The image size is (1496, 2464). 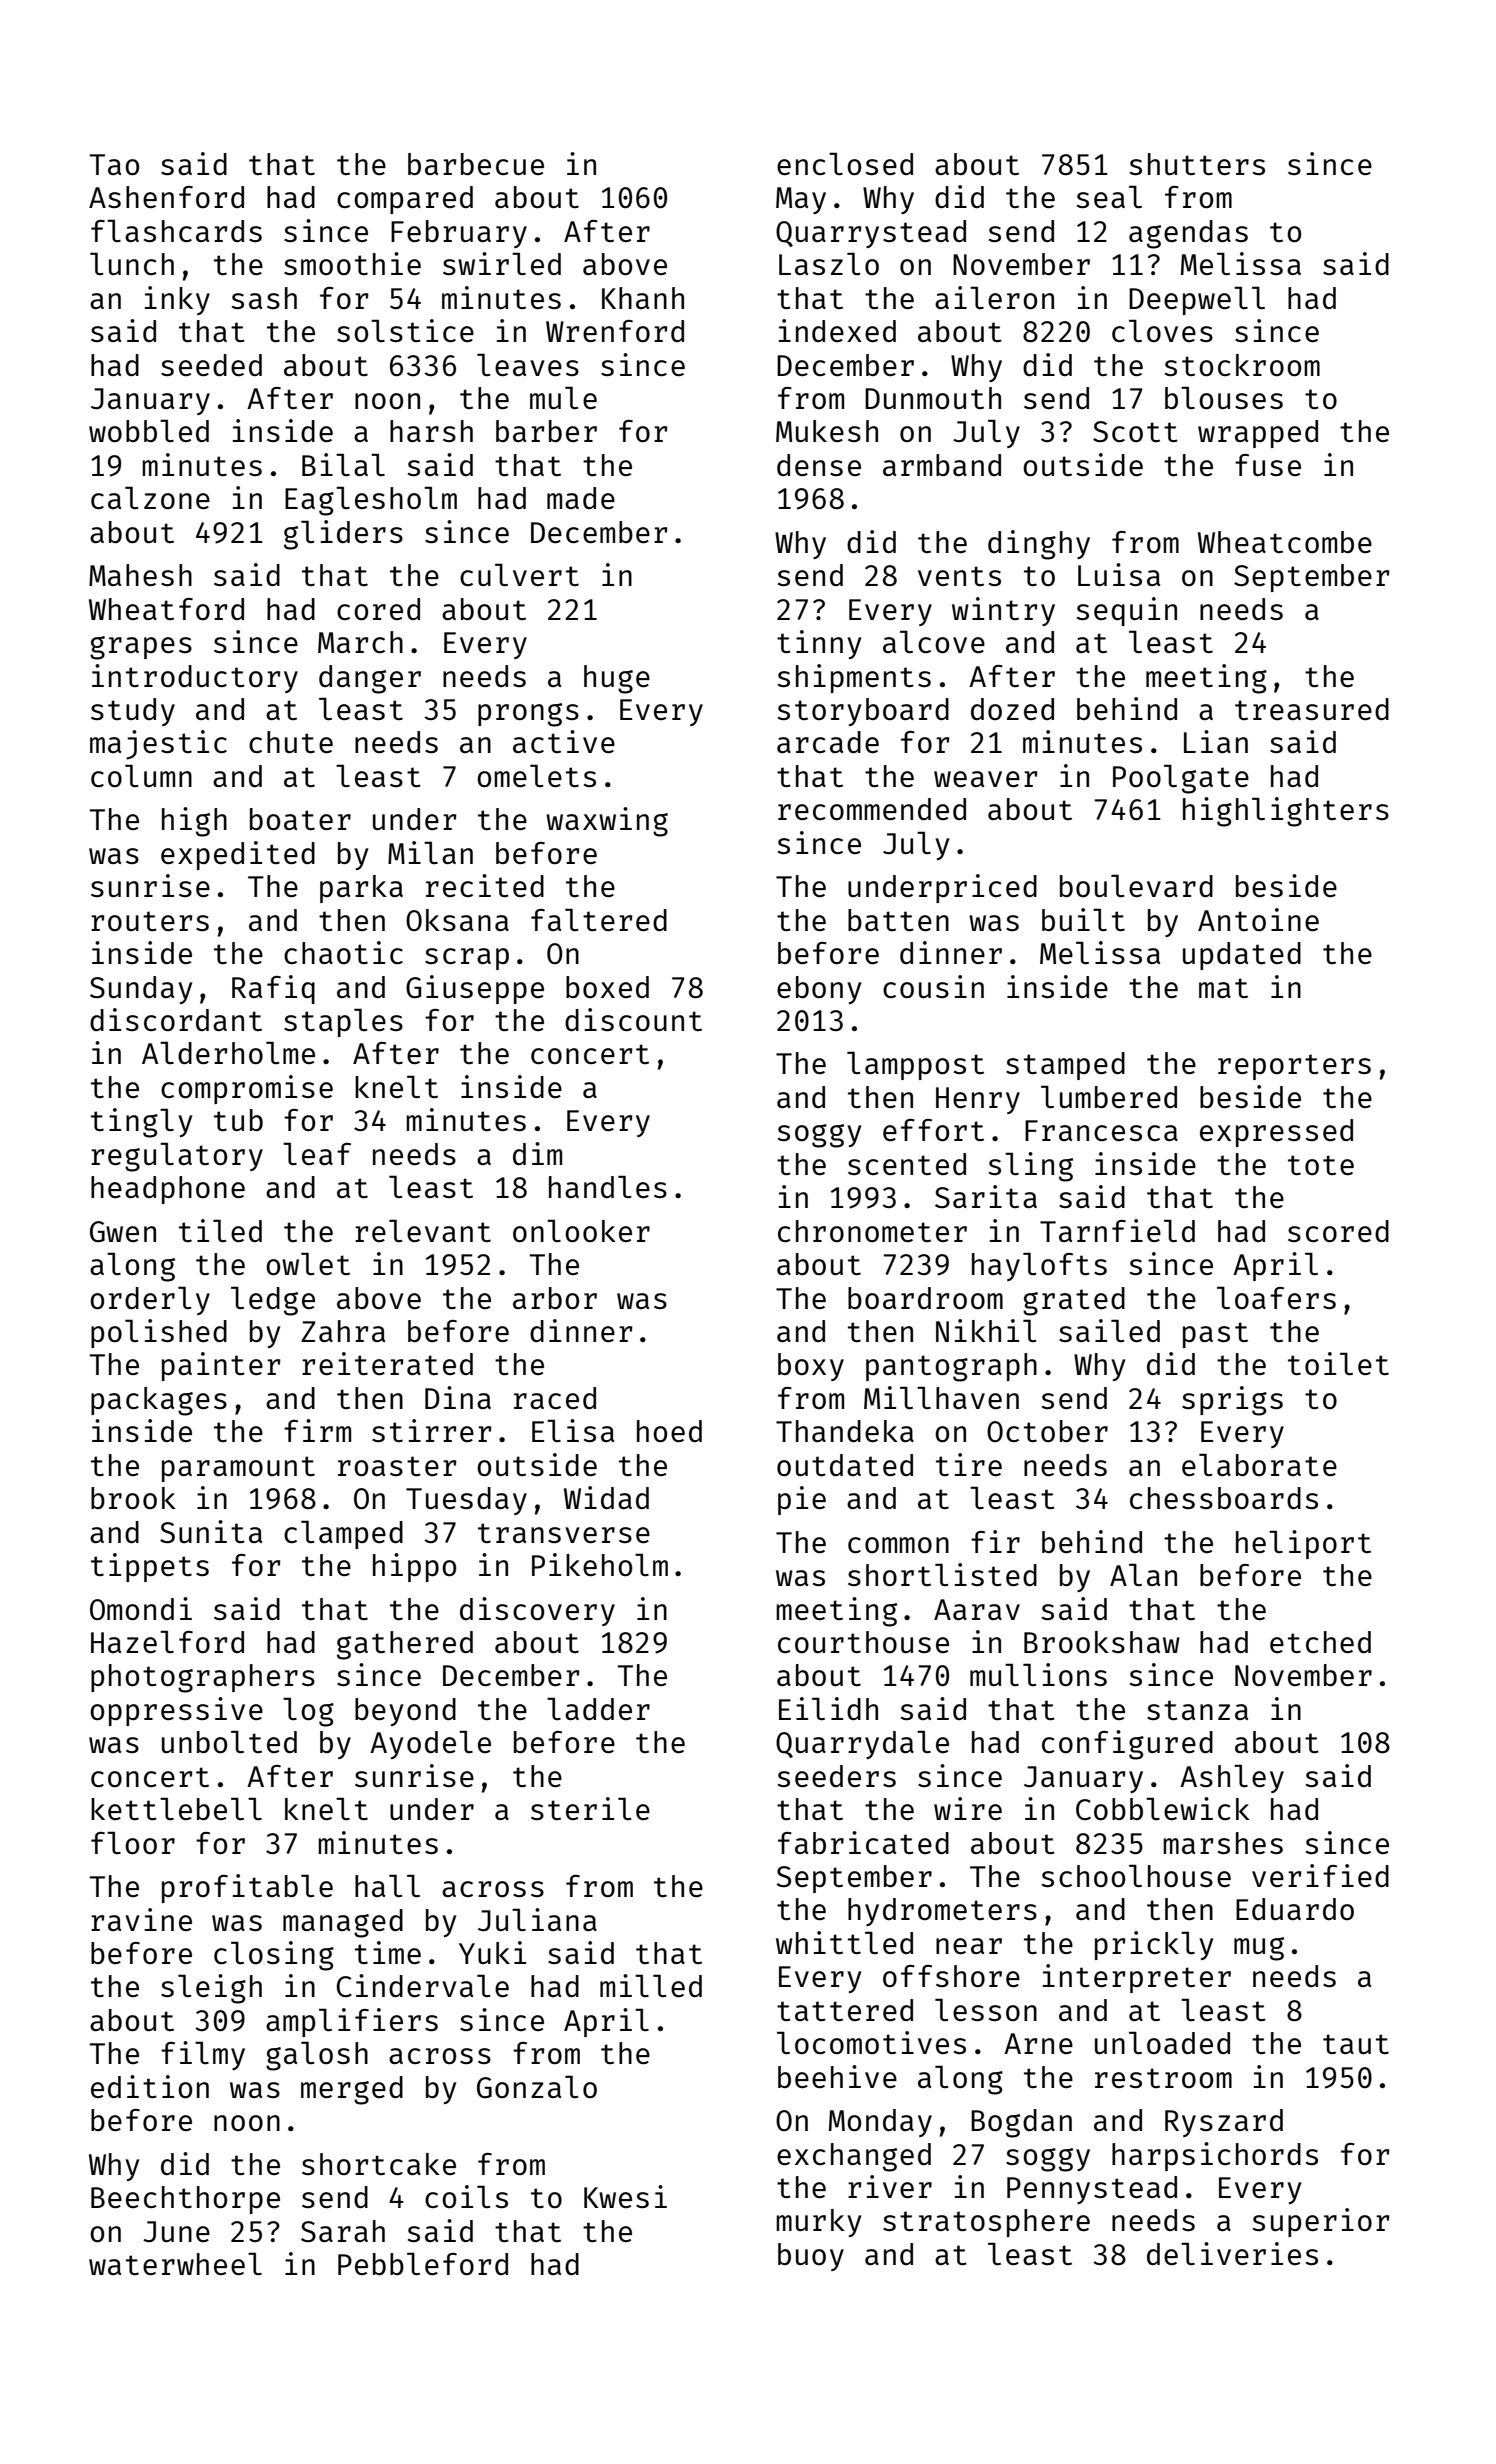 I want to click on majestic, so click(x=158, y=745).
